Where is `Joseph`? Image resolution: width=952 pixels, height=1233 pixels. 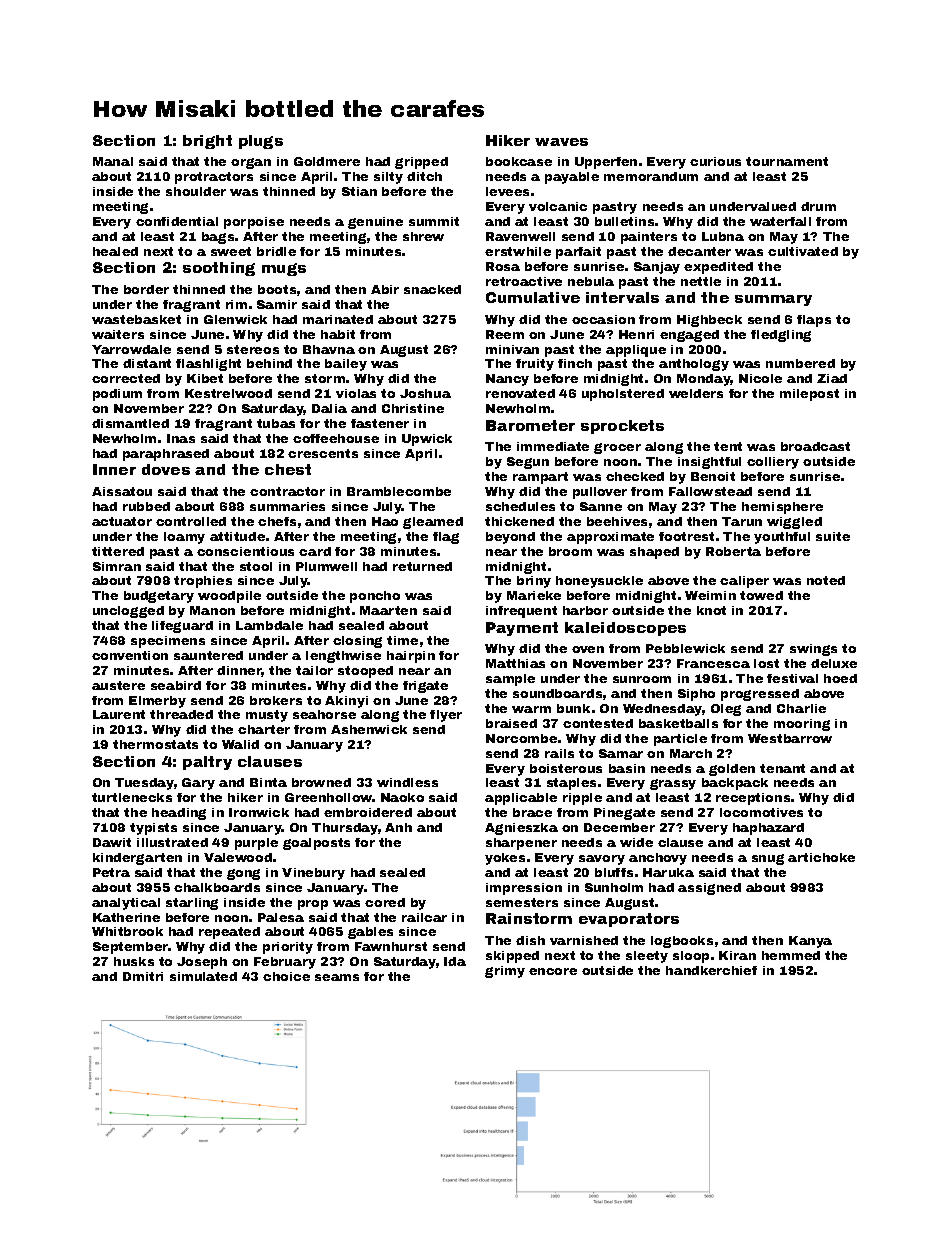
Joseph is located at coordinates (202, 963).
